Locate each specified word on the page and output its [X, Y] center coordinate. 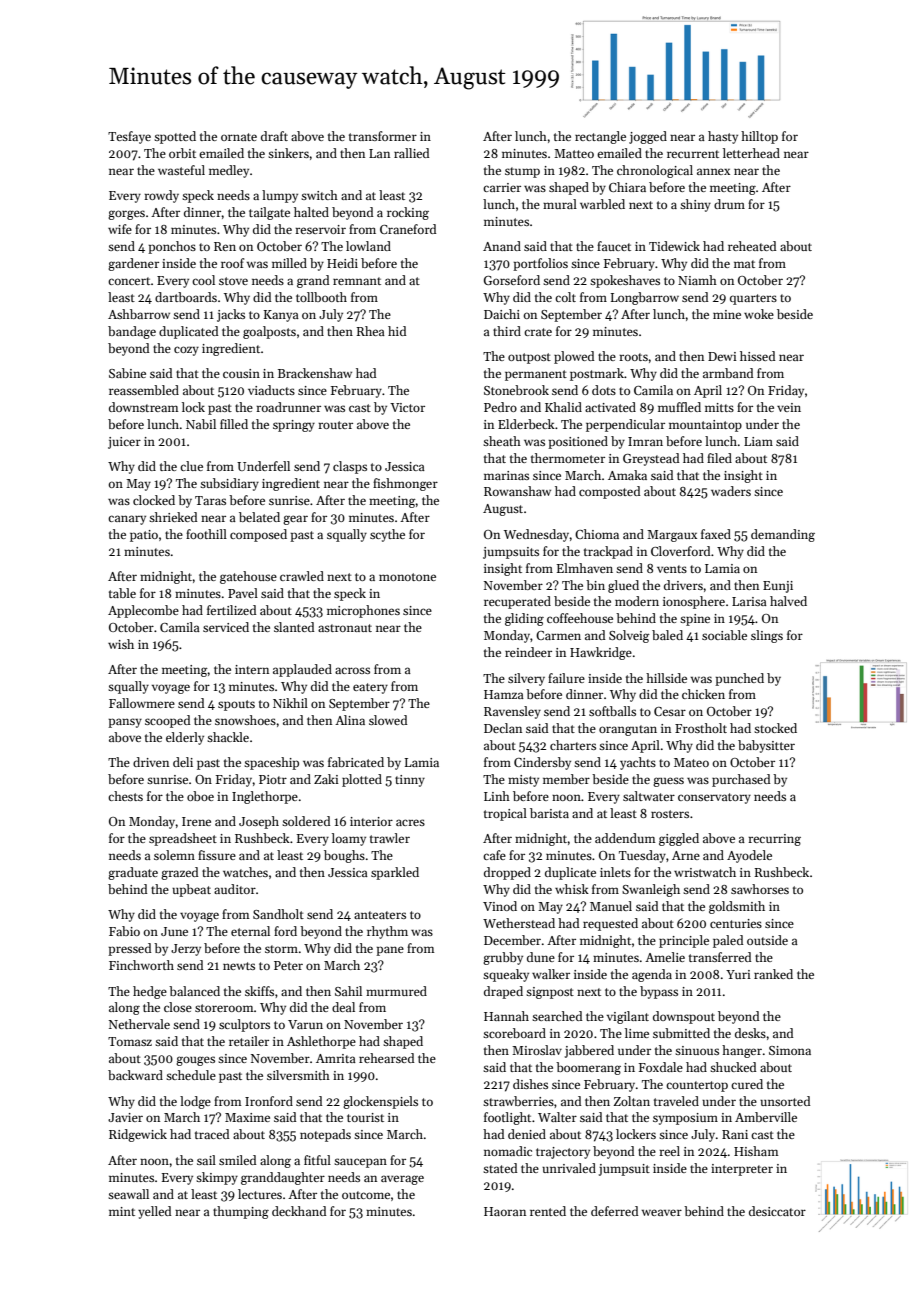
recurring [774, 840]
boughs [344, 856]
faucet [614, 246]
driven [151, 762]
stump [522, 172]
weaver [662, 1212]
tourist [365, 1117]
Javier [125, 1117]
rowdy [161, 196]
